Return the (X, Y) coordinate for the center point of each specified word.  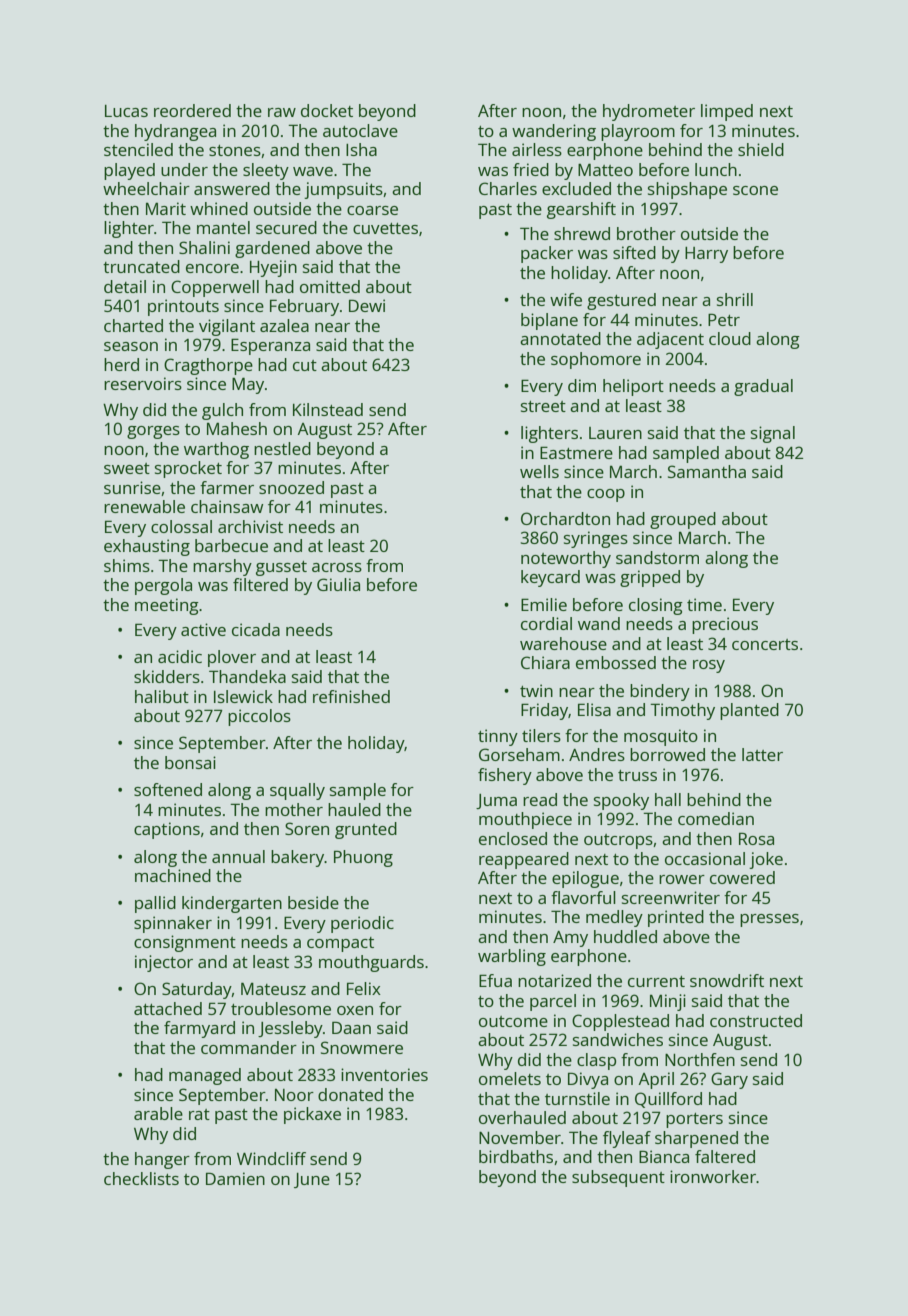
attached (168, 1008)
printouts (183, 307)
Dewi (367, 305)
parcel (553, 1002)
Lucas (126, 111)
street (543, 406)
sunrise (132, 487)
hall (668, 799)
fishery (505, 776)
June (312, 1180)
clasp (596, 1061)
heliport (633, 387)
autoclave (360, 130)
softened (168, 789)
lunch (716, 169)
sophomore (596, 360)
